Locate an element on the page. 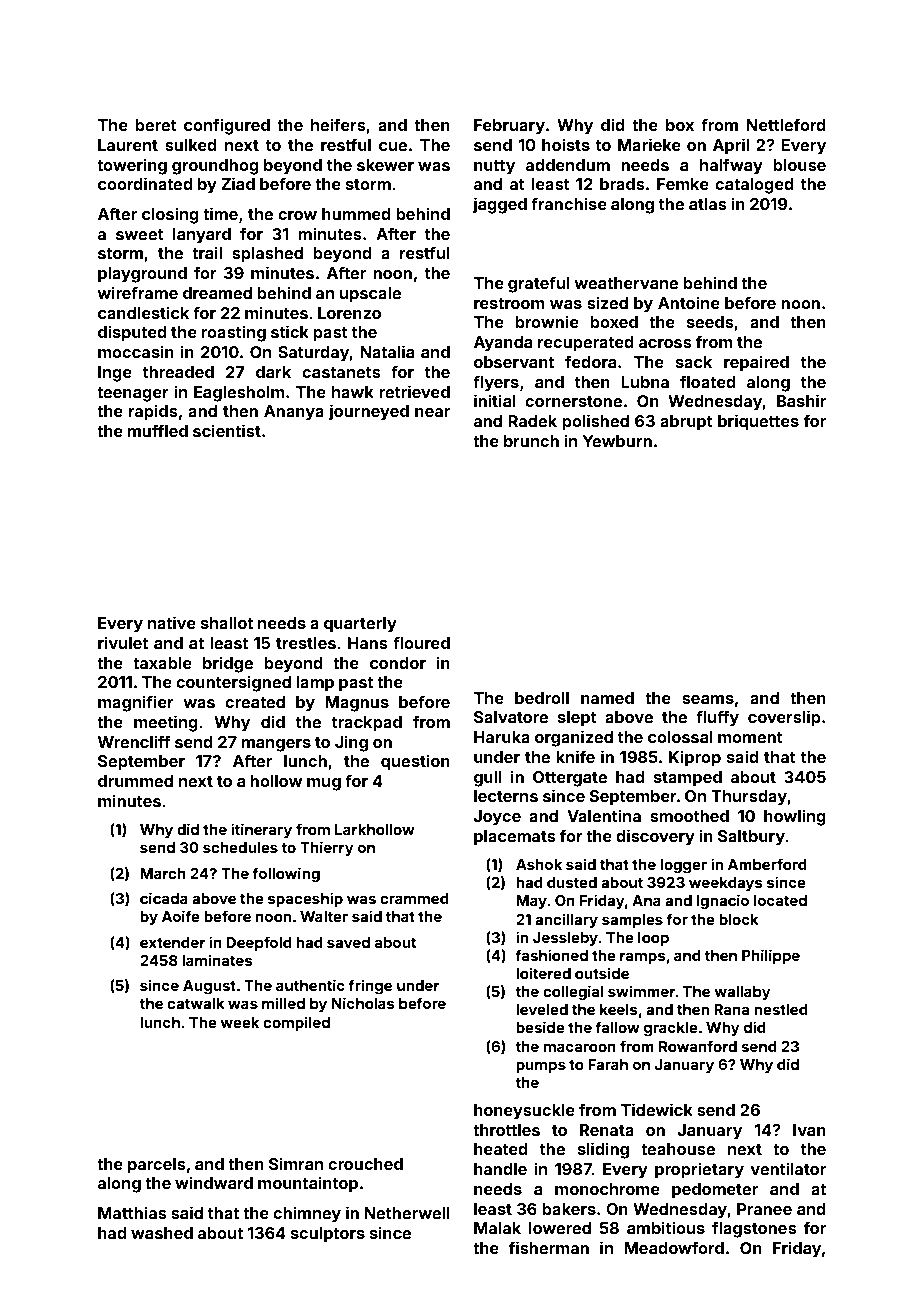  shallot is located at coordinates (227, 623).
